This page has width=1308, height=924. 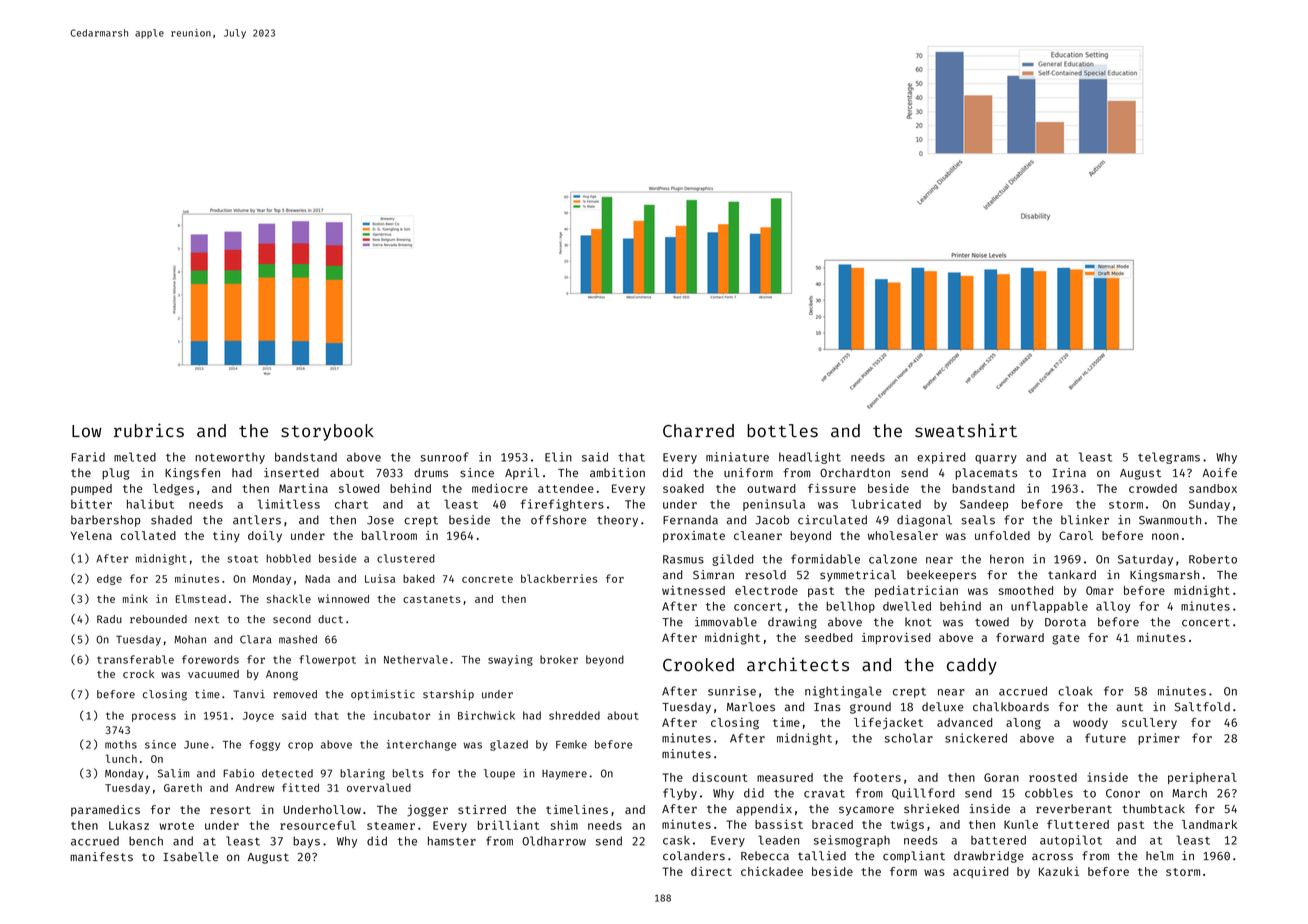 What do you see at coordinates (1149, 723) in the page?
I see `scullery` at bounding box center [1149, 723].
